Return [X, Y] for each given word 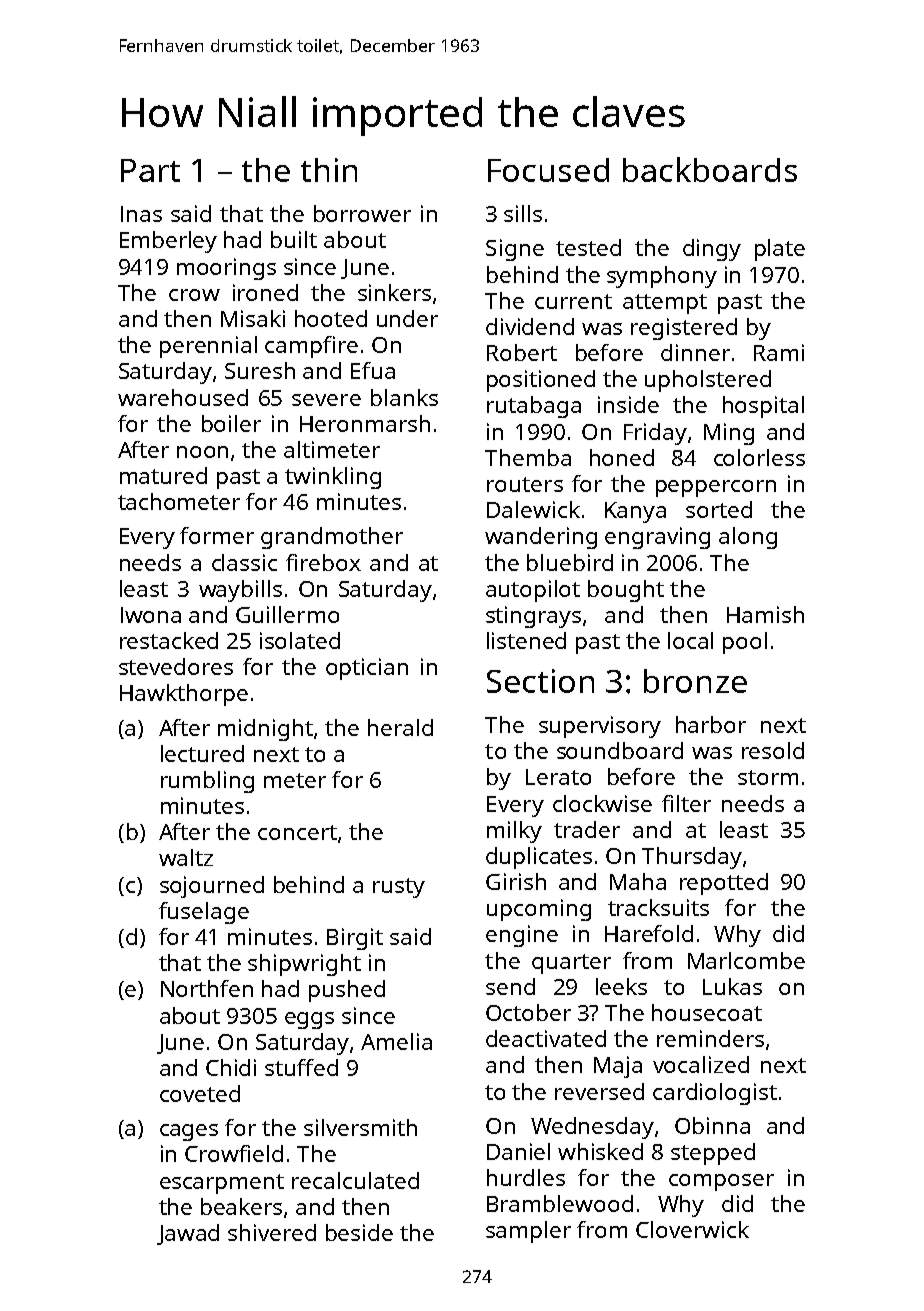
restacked [169, 640]
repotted [724, 884]
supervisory [600, 727]
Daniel [518, 1151]
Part [150, 170]
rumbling [207, 782]
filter [686, 803]
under [407, 318]
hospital [763, 407]
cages [189, 1132]
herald [400, 727]
